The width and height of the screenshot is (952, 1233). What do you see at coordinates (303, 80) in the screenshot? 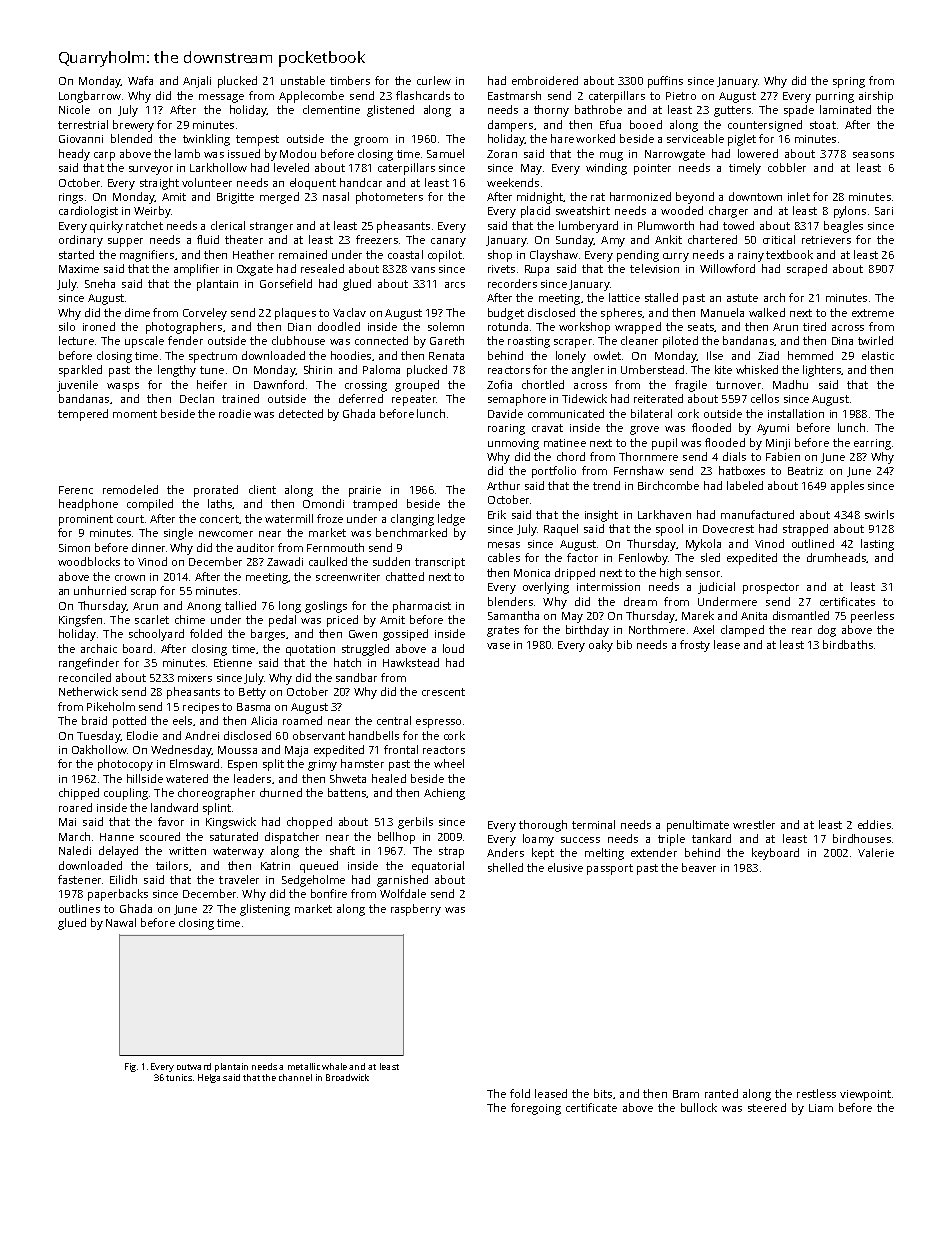
I see `unstable` at bounding box center [303, 80].
